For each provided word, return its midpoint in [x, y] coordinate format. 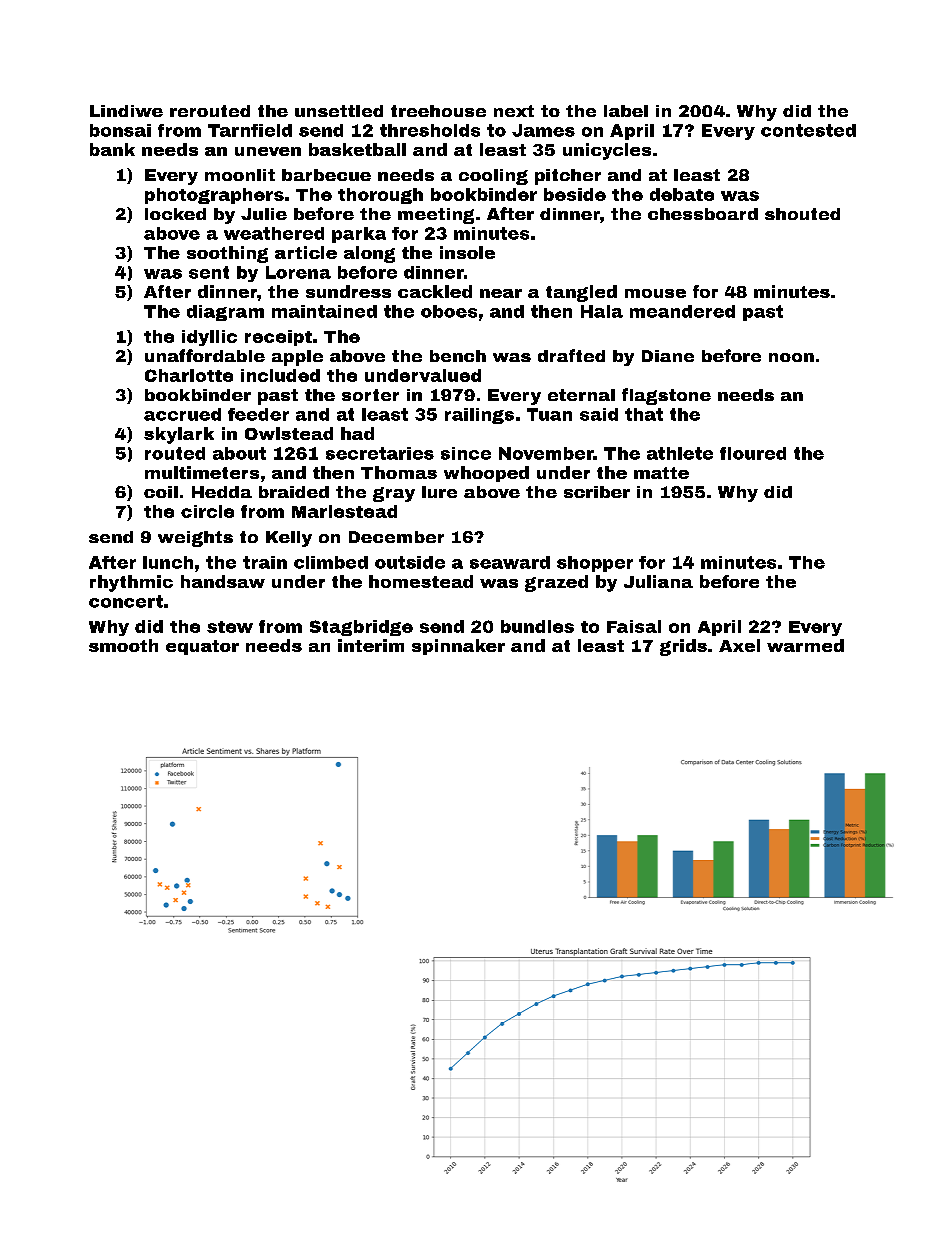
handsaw [223, 581]
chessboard [703, 214]
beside [575, 194]
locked [175, 214]
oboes [449, 311]
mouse [655, 293]
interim [371, 645]
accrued [182, 414]
